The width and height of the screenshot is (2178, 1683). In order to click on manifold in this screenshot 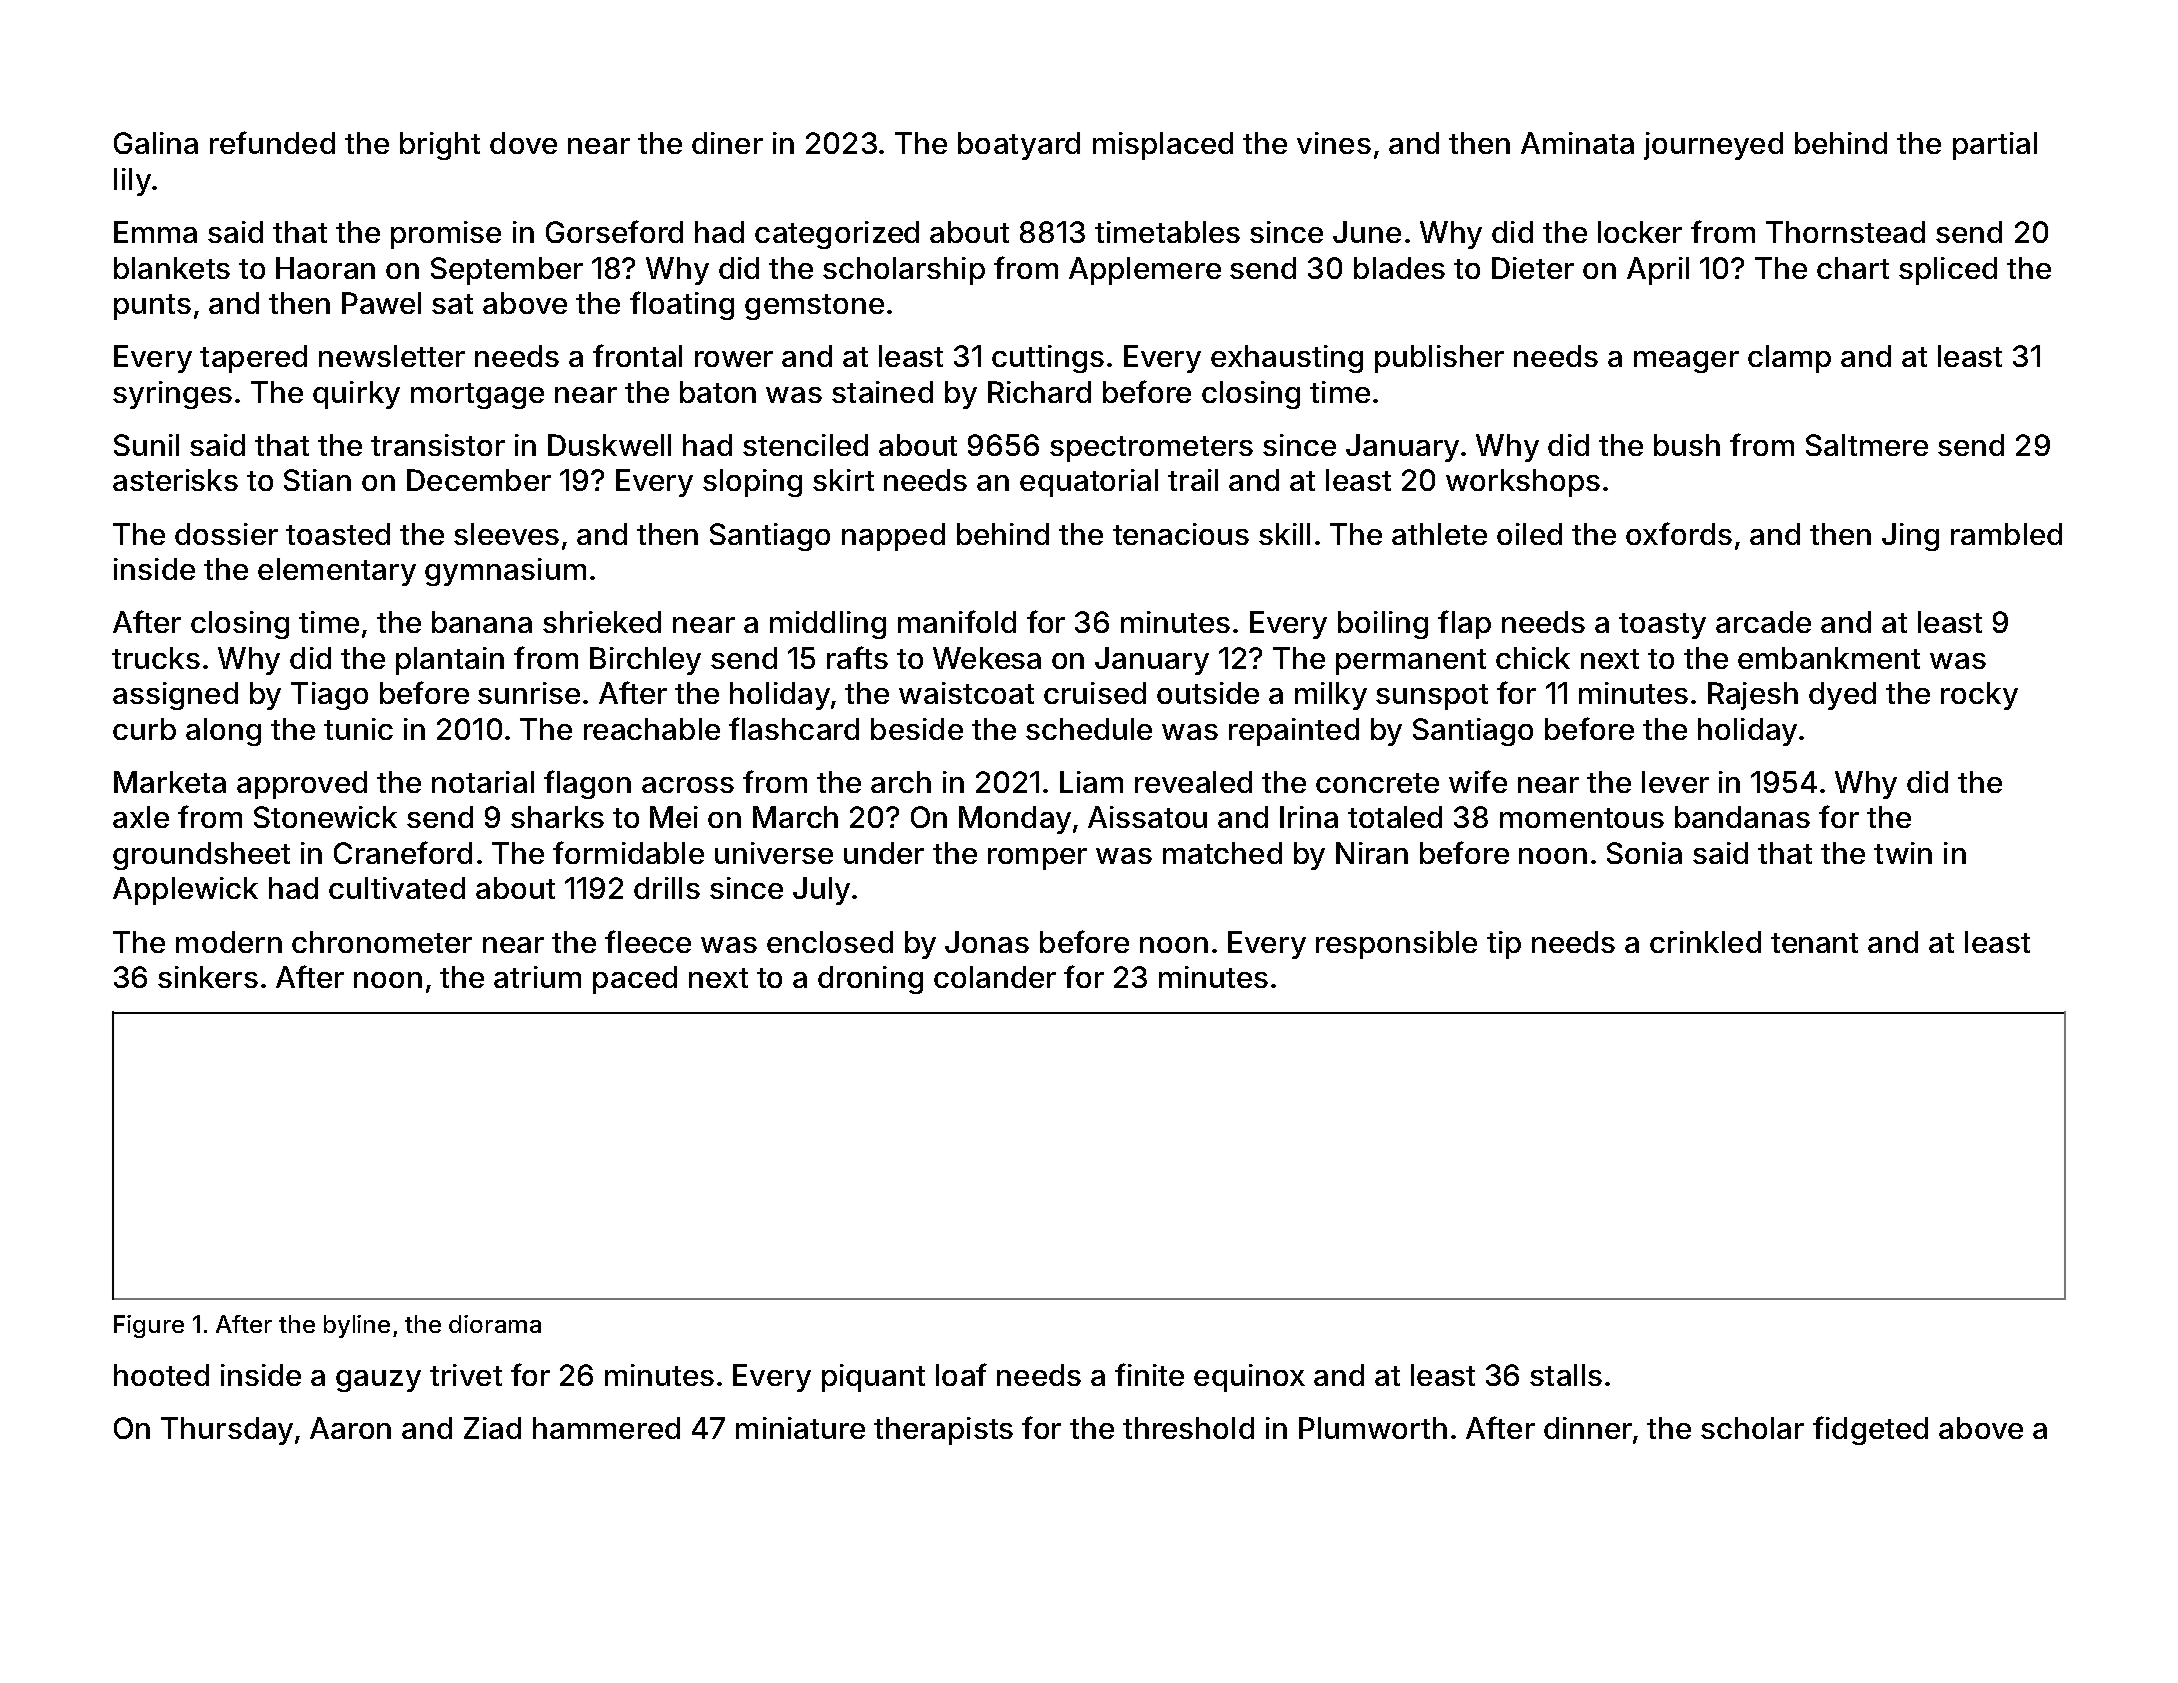, I will do `click(957, 621)`.
